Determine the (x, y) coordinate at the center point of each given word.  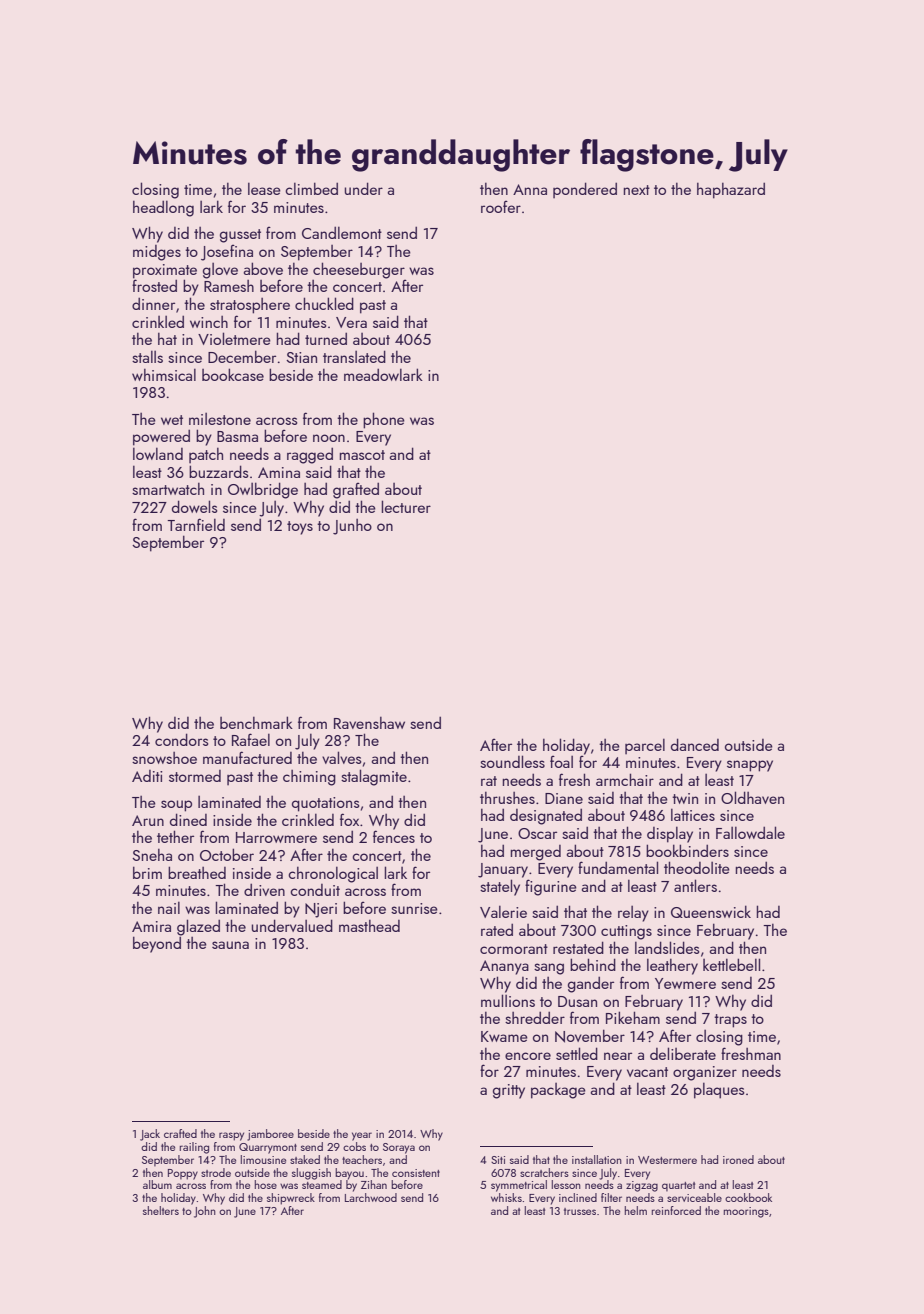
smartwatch (168, 489)
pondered (585, 190)
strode (216, 1172)
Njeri (321, 910)
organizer (705, 1073)
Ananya (504, 967)
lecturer (406, 506)
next (636, 190)
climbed (311, 188)
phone (384, 420)
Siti (498, 1160)
